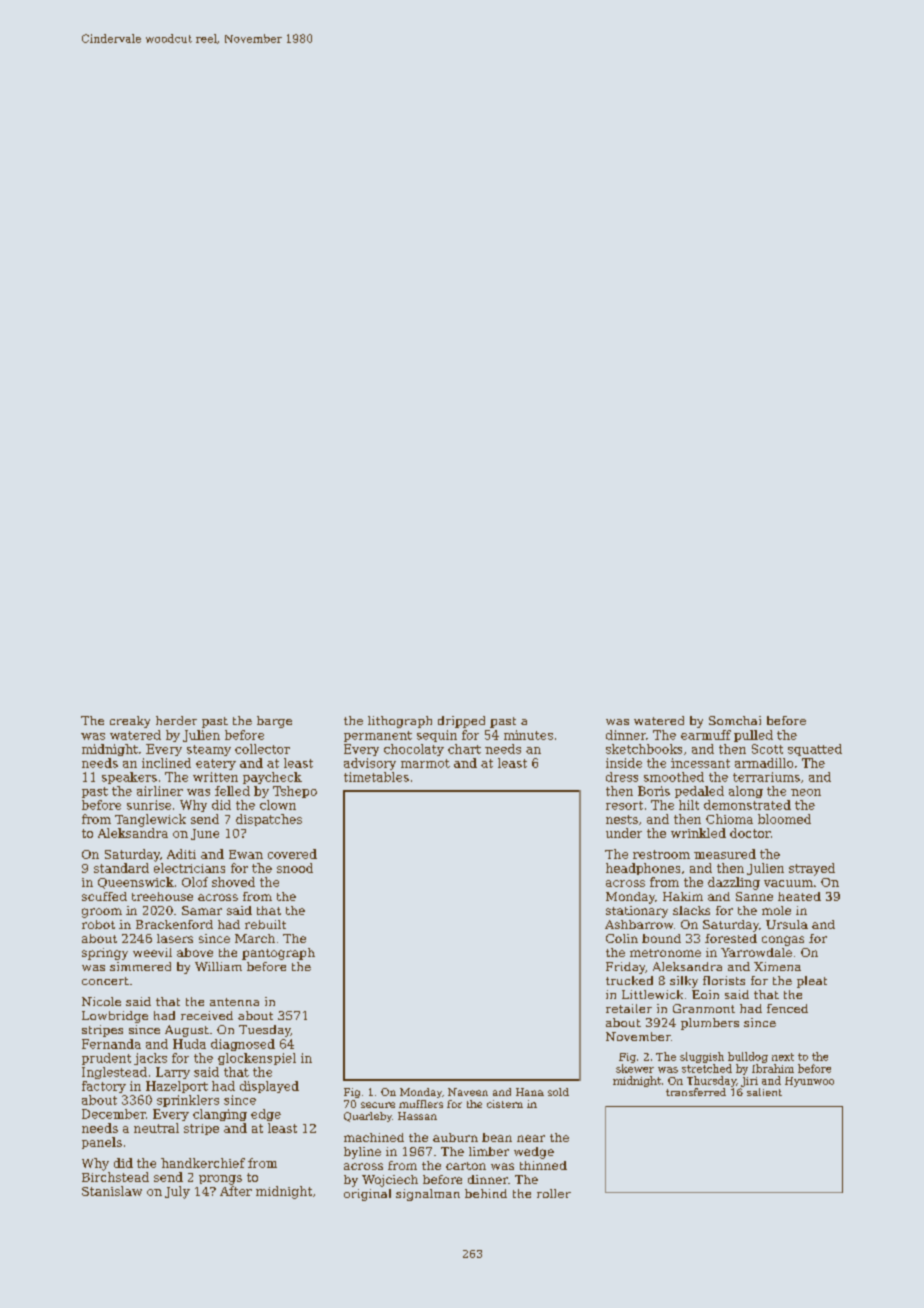 The height and width of the screenshot is (1308, 924). I want to click on Somchai, so click(735, 720).
